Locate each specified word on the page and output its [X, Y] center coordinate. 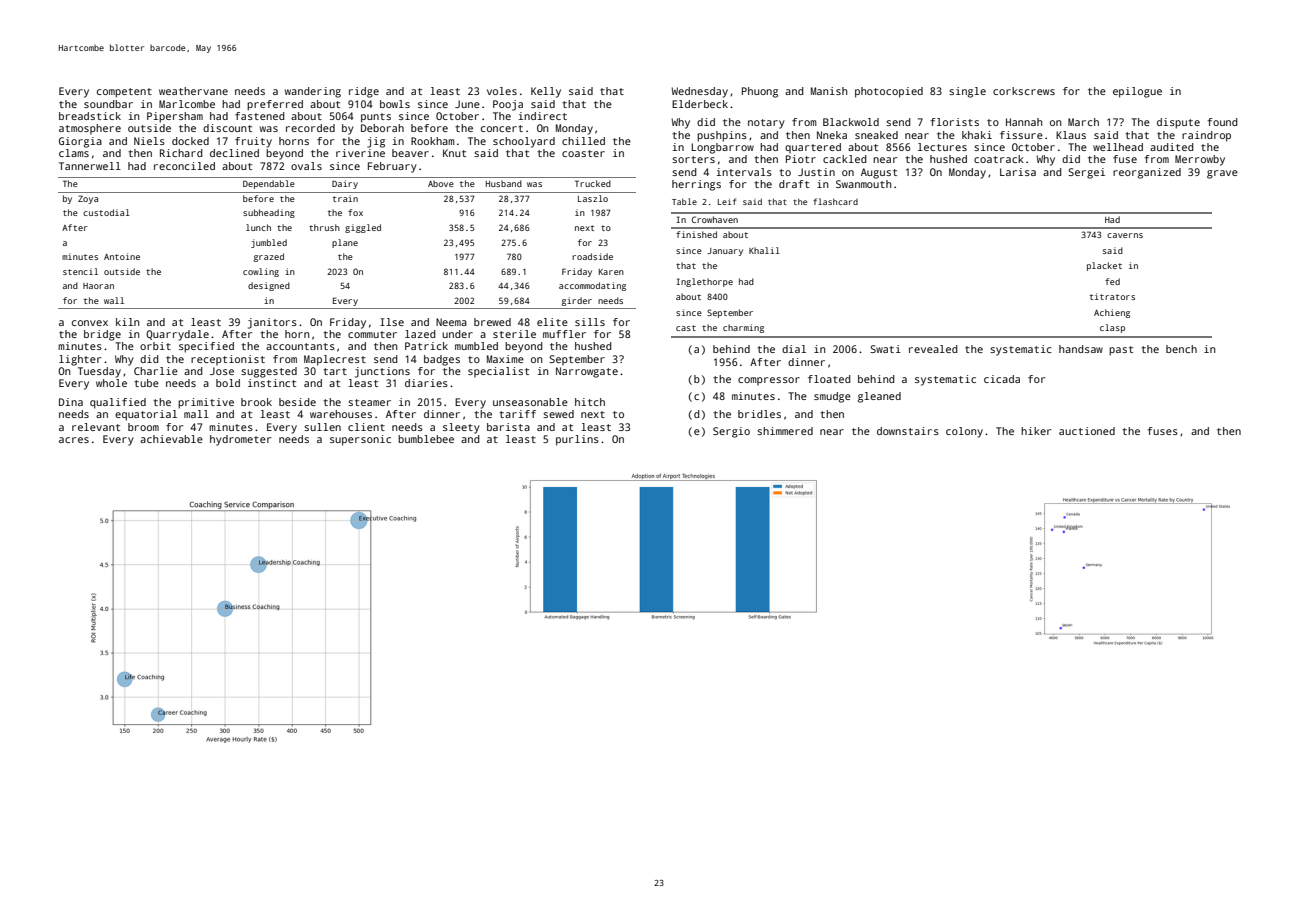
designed [269, 286]
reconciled [184, 166]
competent [124, 93]
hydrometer [240, 440]
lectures [942, 147]
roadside [592, 256]
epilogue [1137, 92]
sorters [693, 159]
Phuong [760, 92]
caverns [1125, 235]
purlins [577, 440]
